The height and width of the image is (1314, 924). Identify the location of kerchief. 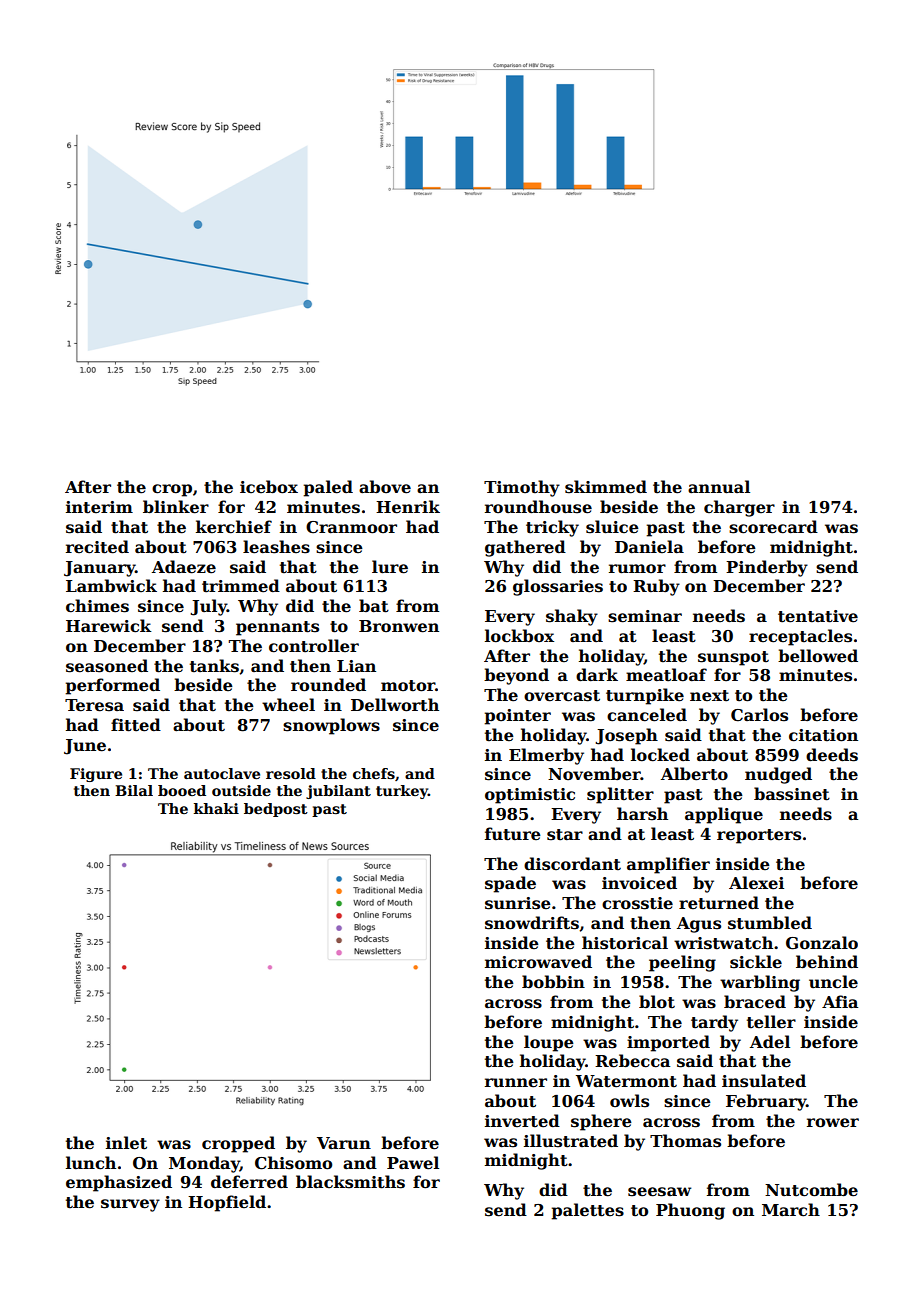
(234, 527).
